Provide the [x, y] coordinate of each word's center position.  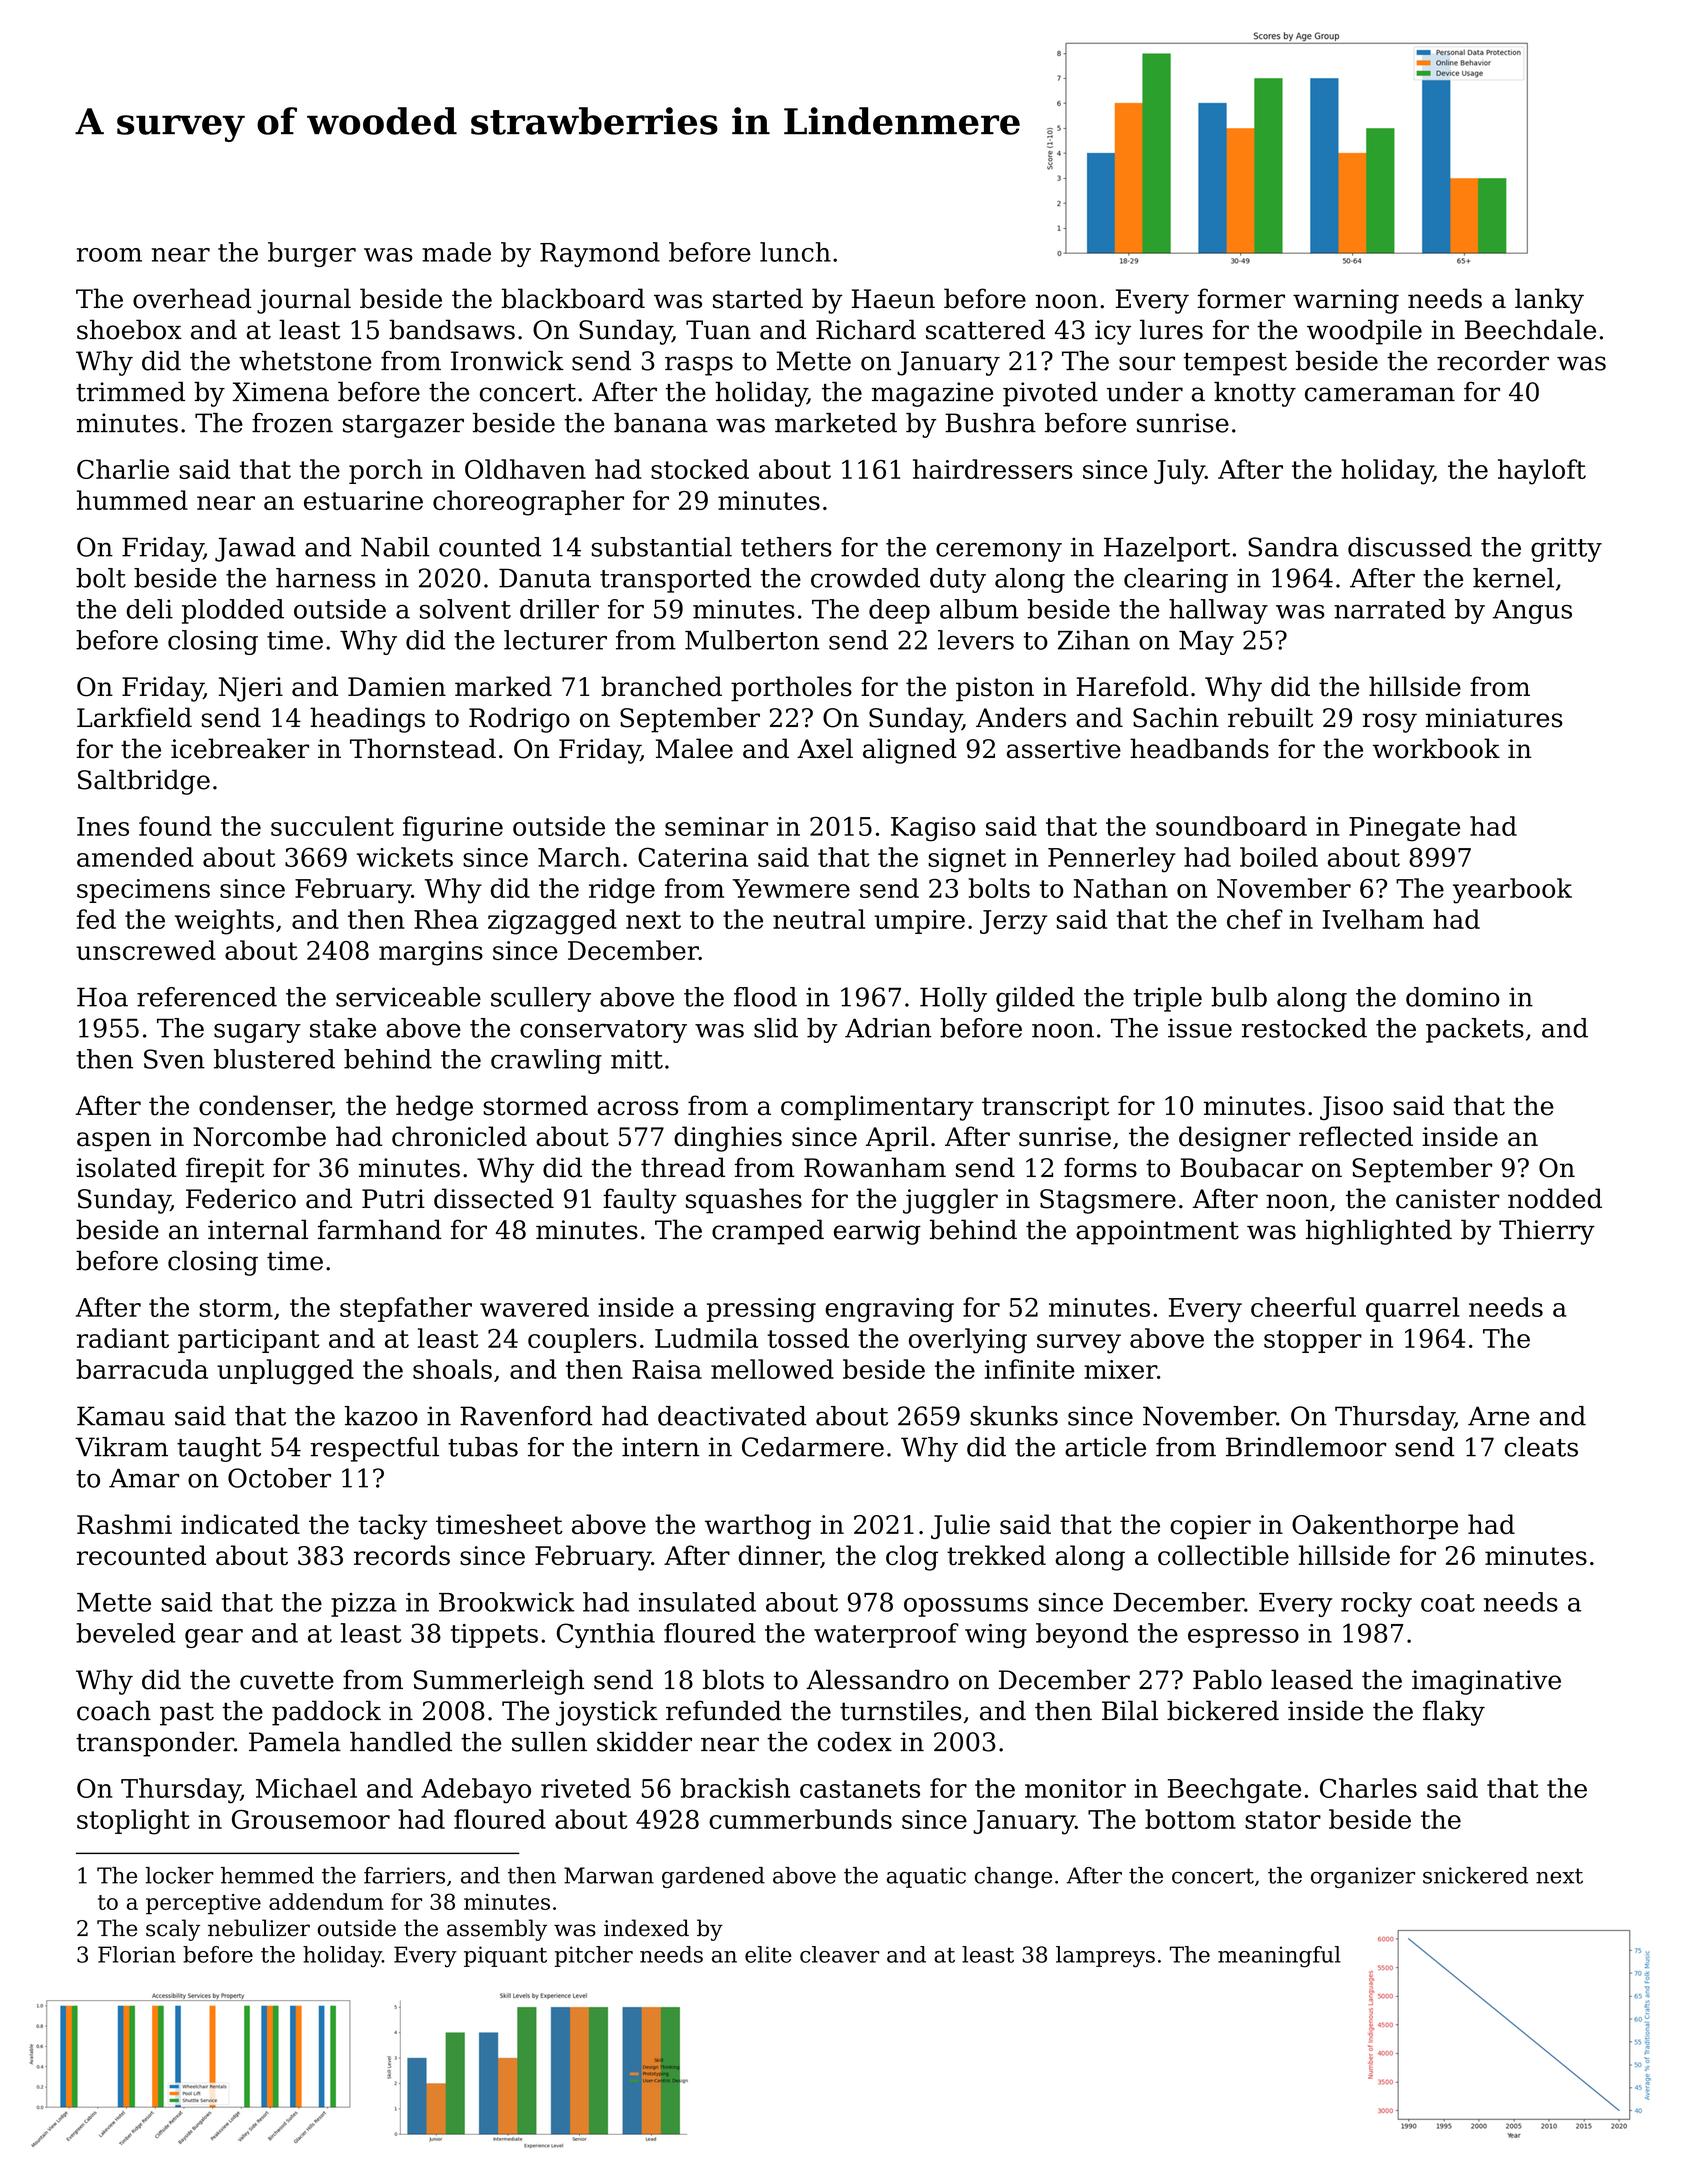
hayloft [1542, 472]
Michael [306, 1788]
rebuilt [1270, 717]
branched [661, 686]
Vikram [121, 1447]
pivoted [1050, 394]
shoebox [129, 329]
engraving [889, 1310]
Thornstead [423, 748]
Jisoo [1351, 1108]
